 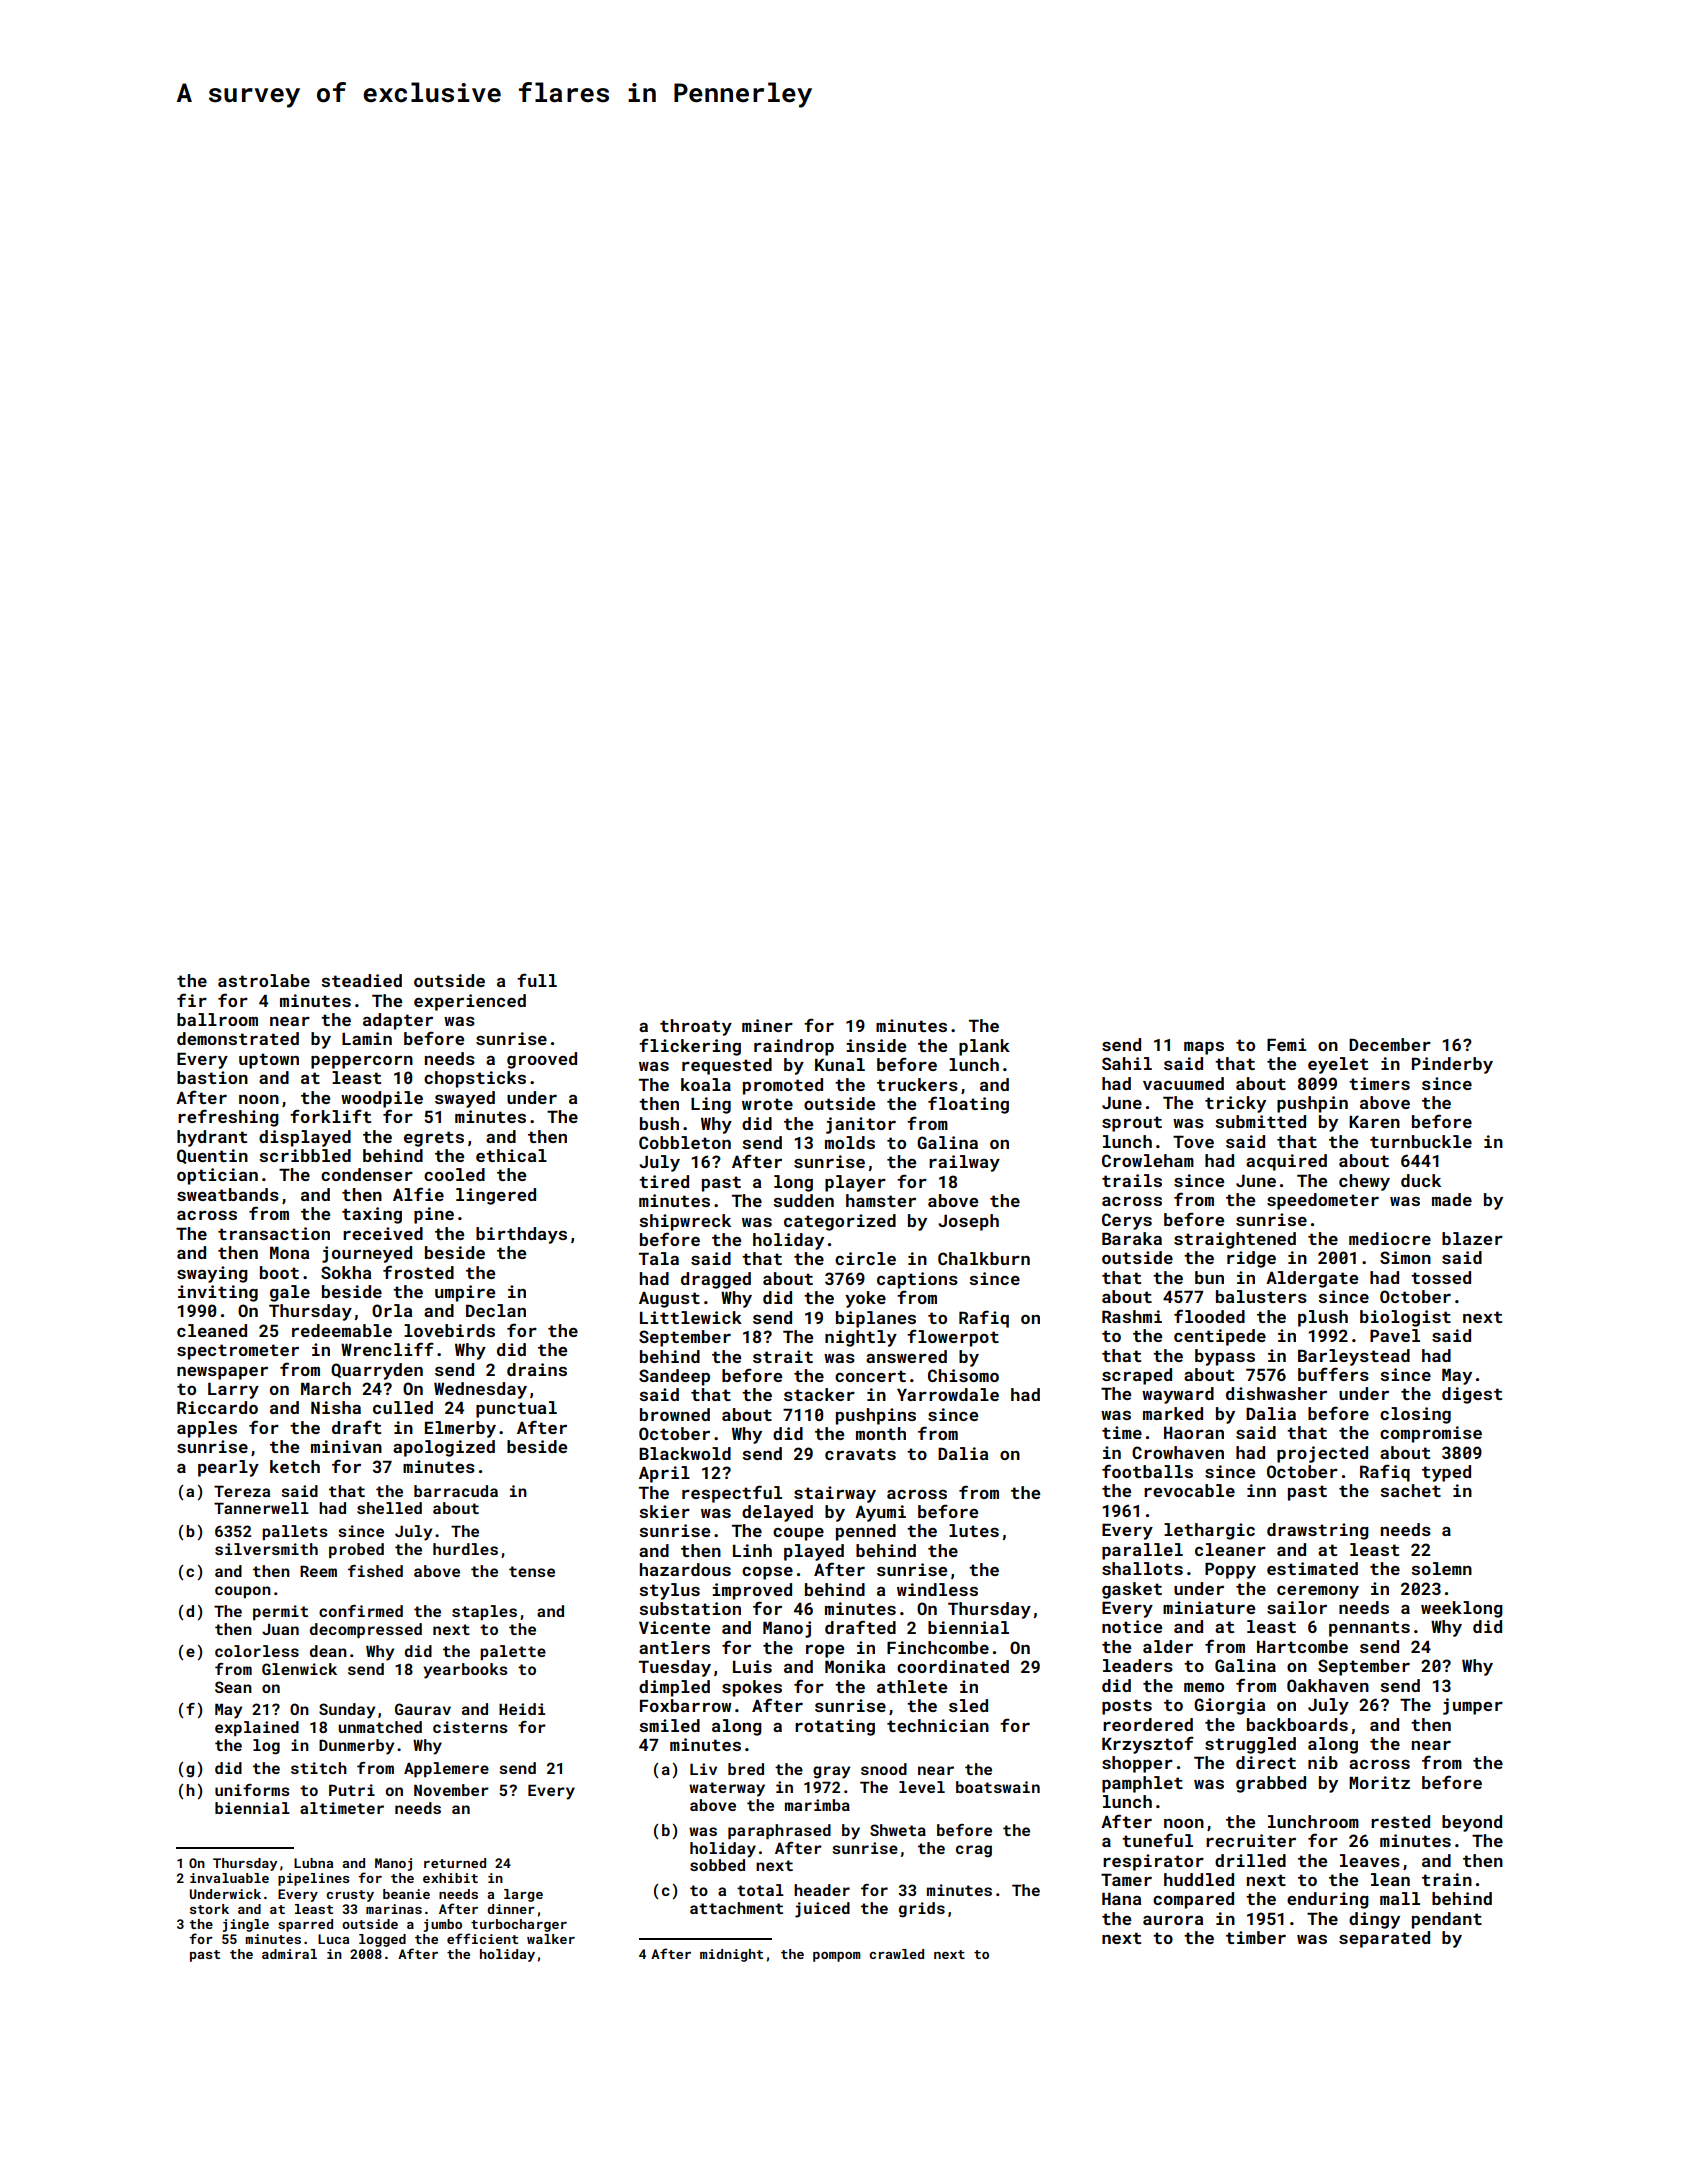 What do you see at coordinates (280, 1629) in the page?
I see `Juan` at bounding box center [280, 1629].
